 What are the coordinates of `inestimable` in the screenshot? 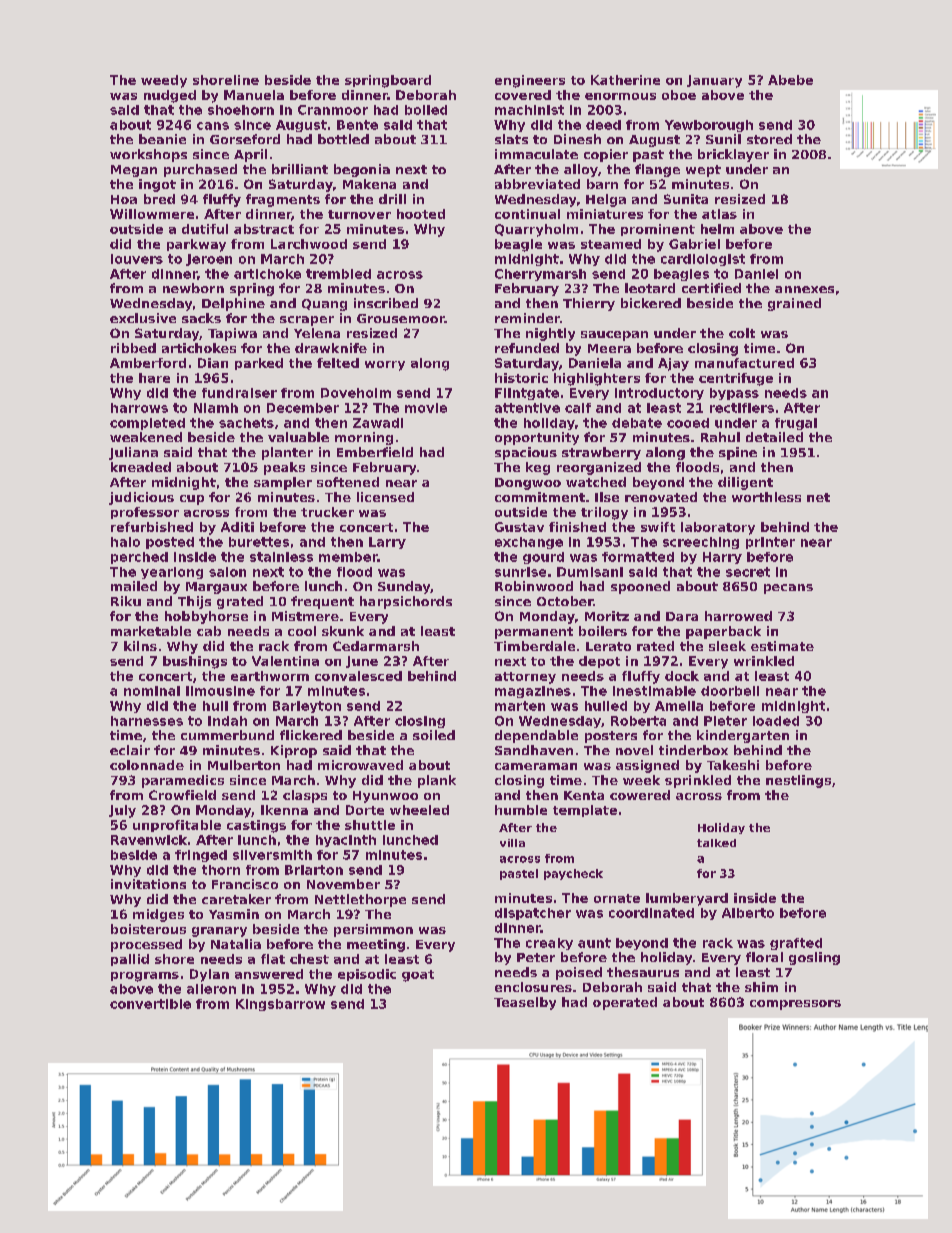 It's located at (654, 691).
